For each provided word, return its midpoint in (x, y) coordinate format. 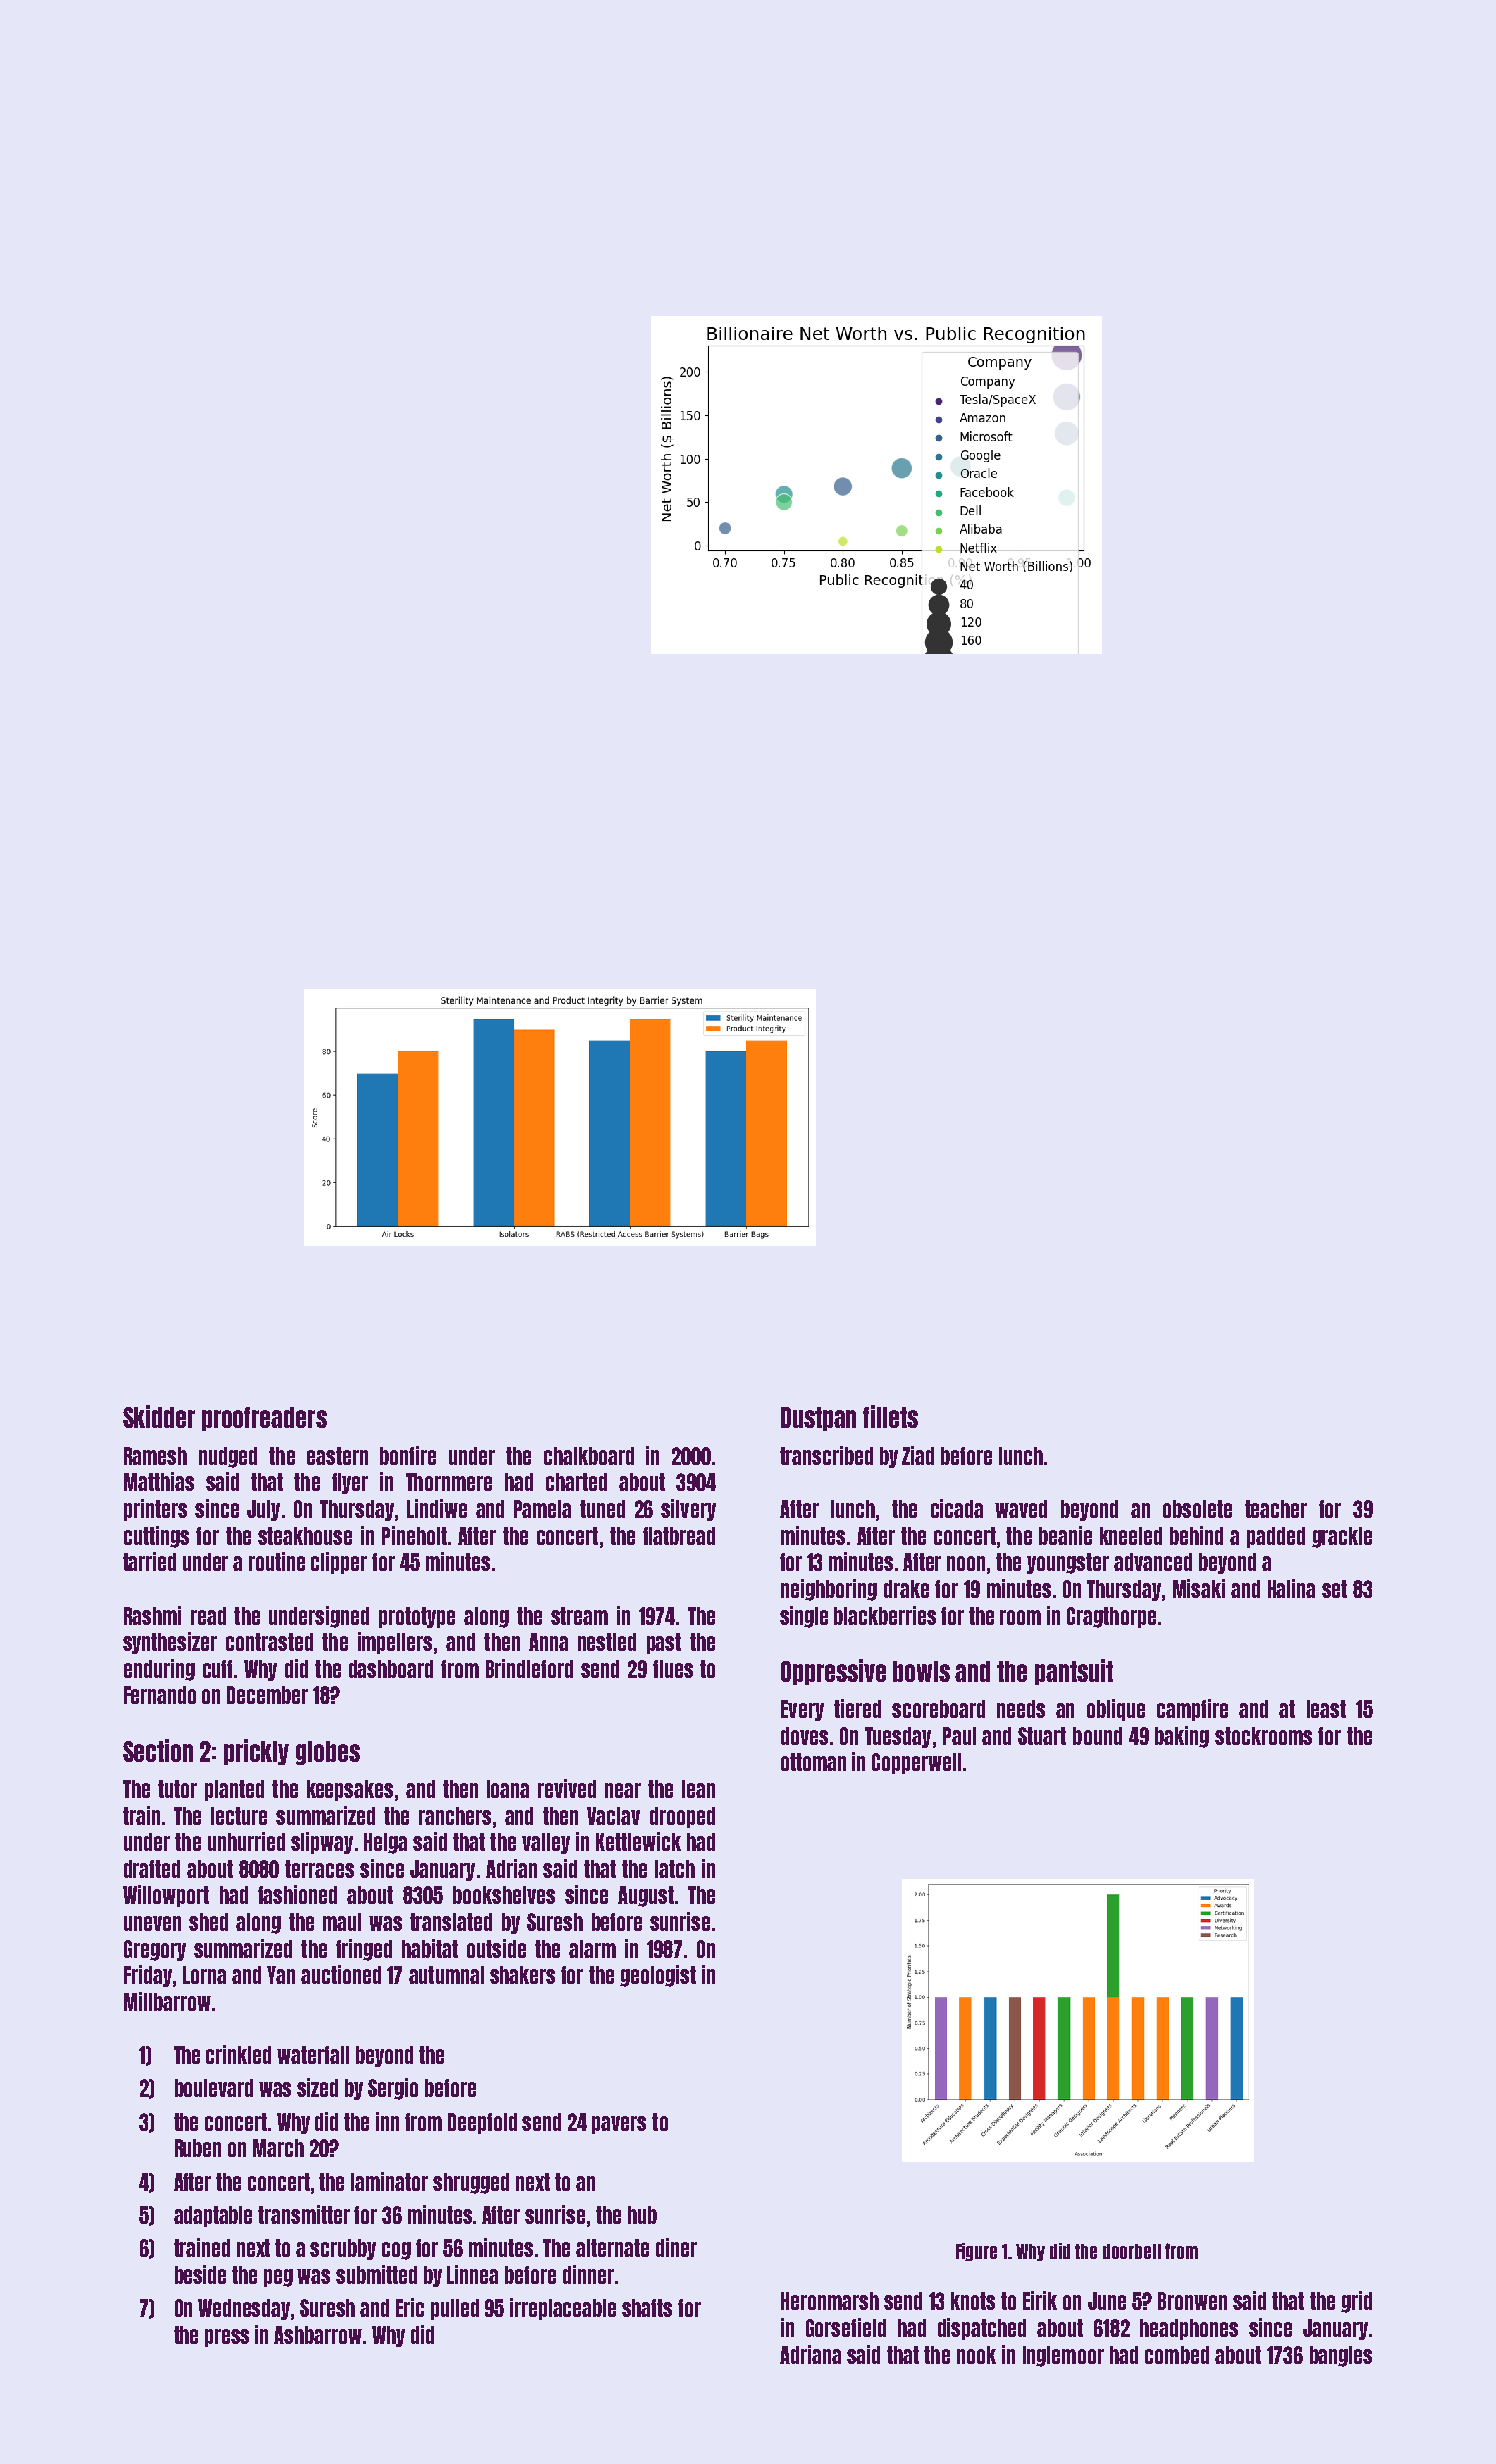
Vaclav (613, 1816)
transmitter (304, 2214)
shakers (522, 1975)
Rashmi (152, 1615)
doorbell (1132, 2251)
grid (1356, 2302)
